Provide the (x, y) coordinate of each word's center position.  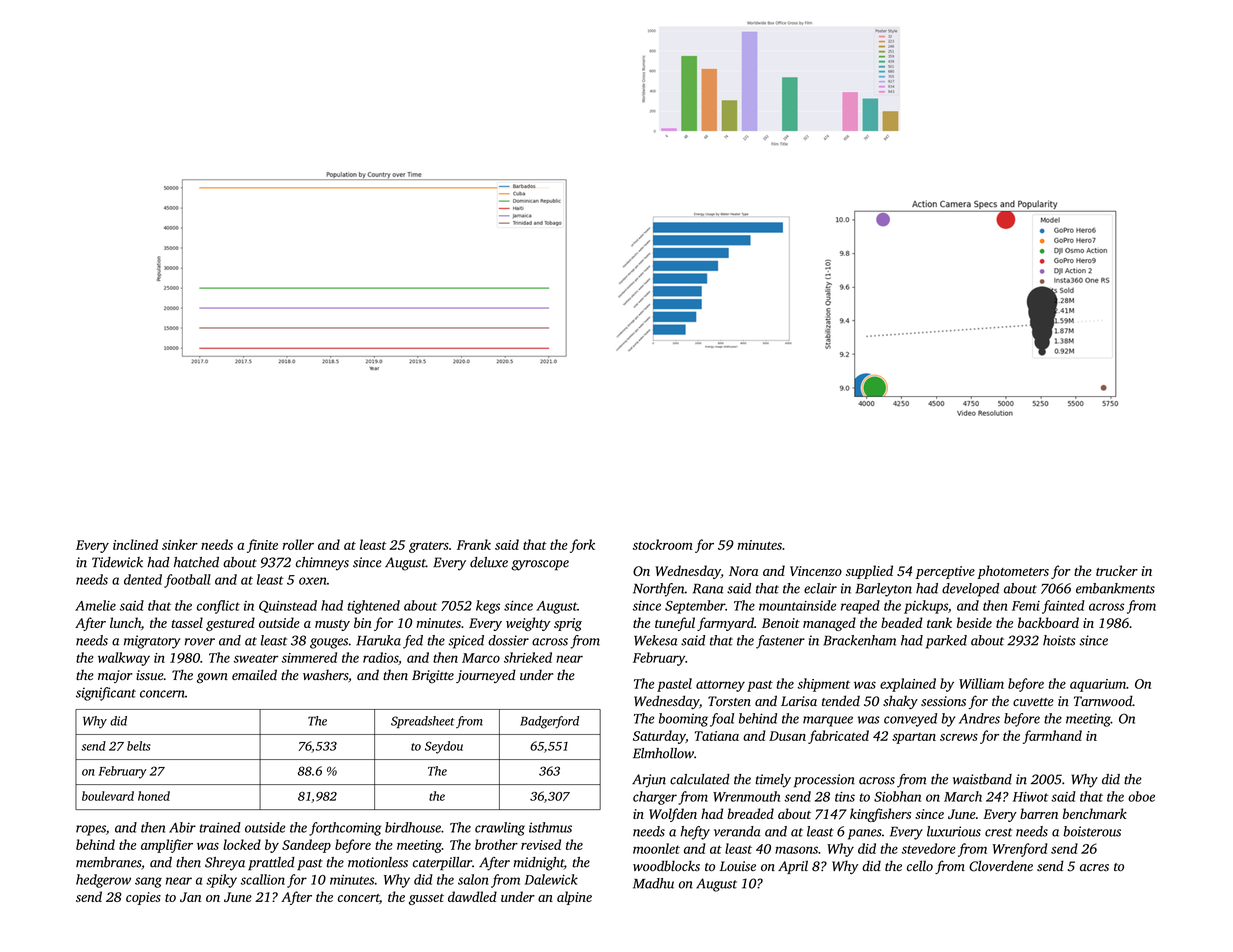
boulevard (108, 796)
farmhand (1052, 737)
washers (325, 675)
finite (262, 546)
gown (212, 678)
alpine (574, 898)
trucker (1117, 570)
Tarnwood (1103, 700)
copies (143, 898)
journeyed (486, 676)
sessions (943, 701)
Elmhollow (663, 753)
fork (582, 546)
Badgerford (549, 722)
